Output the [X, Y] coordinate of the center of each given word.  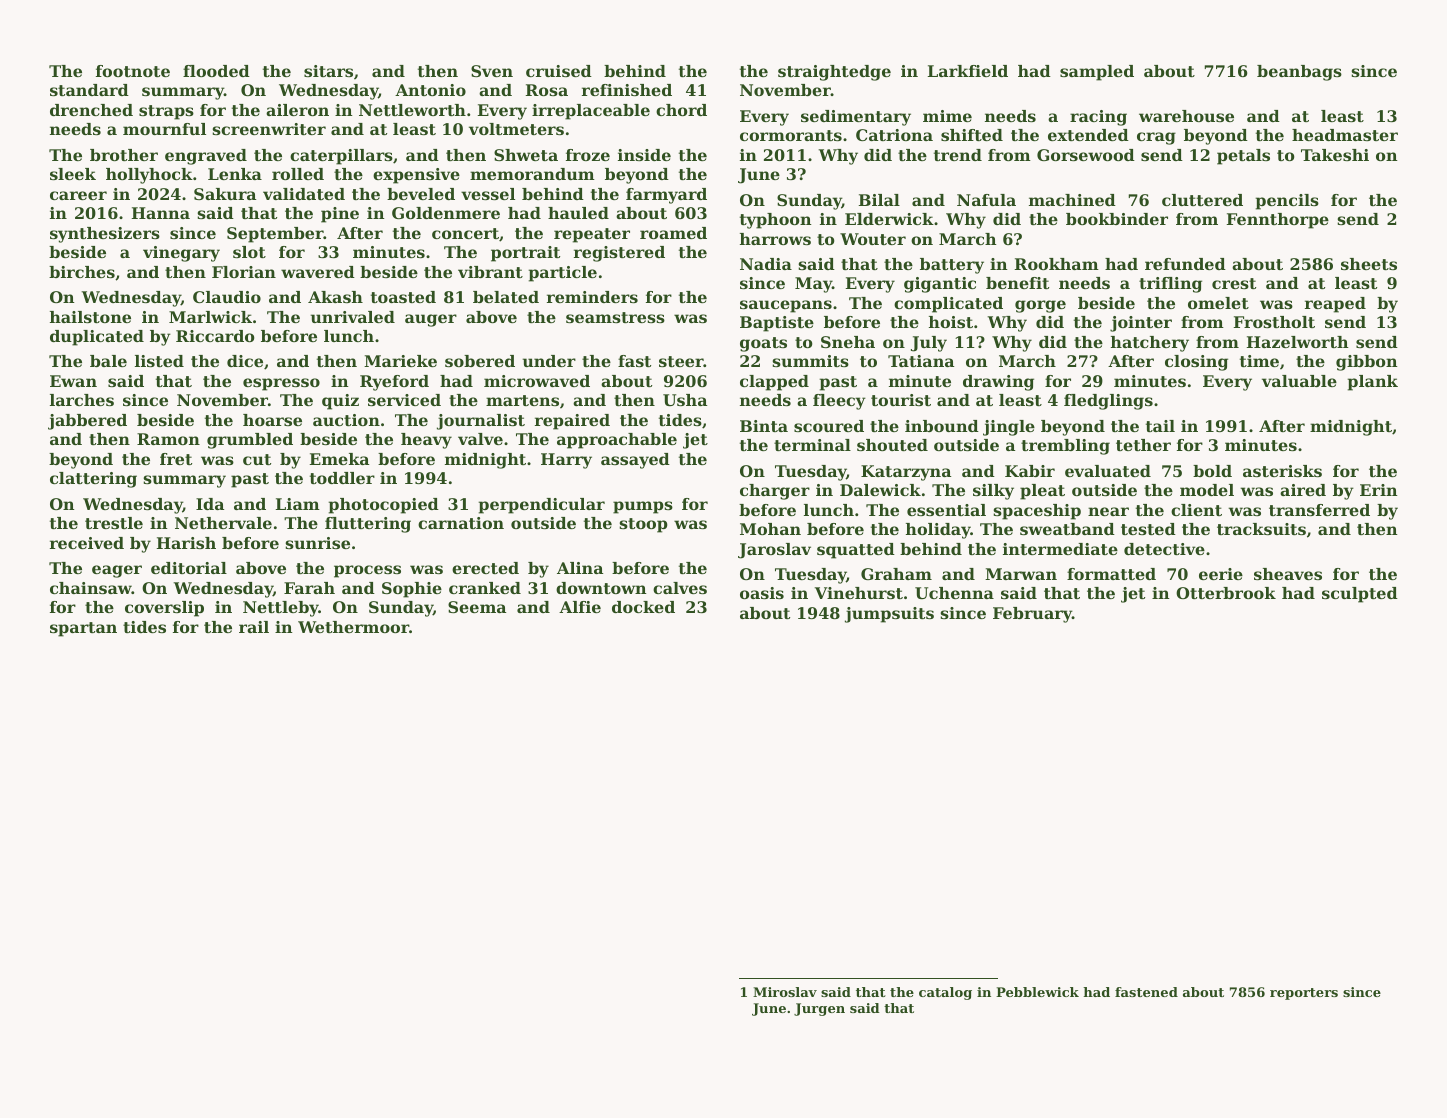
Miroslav [785, 992]
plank [1373, 383]
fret [176, 459]
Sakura [225, 194]
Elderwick [889, 219]
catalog [945, 993]
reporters [1304, 994]
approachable [617, 441]
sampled [1097, 73]
